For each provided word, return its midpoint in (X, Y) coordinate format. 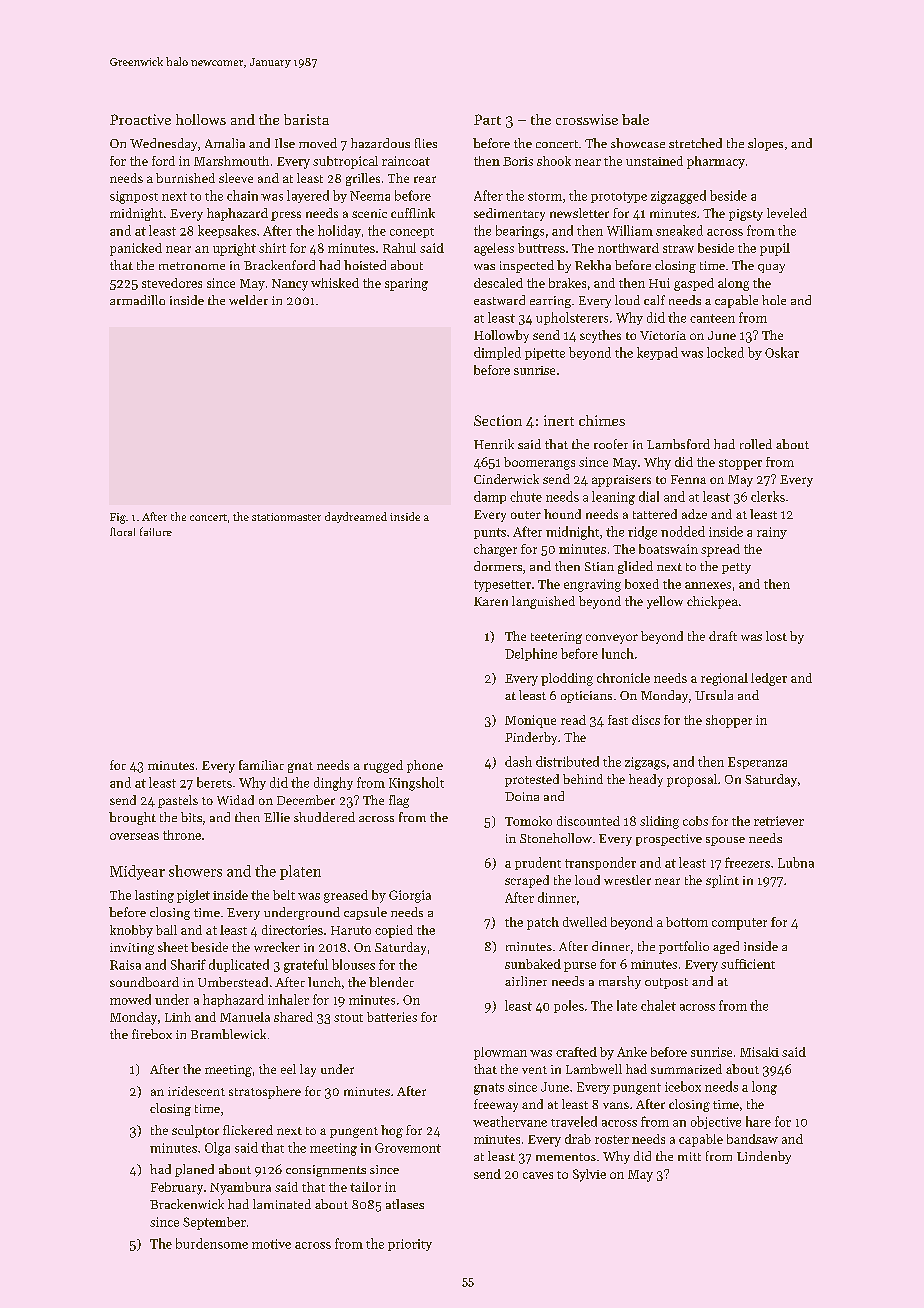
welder (248, 300)
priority (410, 1245)
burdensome (212, 1243)
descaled (498, 283)
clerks (768, 496)
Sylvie (589, 1175)
